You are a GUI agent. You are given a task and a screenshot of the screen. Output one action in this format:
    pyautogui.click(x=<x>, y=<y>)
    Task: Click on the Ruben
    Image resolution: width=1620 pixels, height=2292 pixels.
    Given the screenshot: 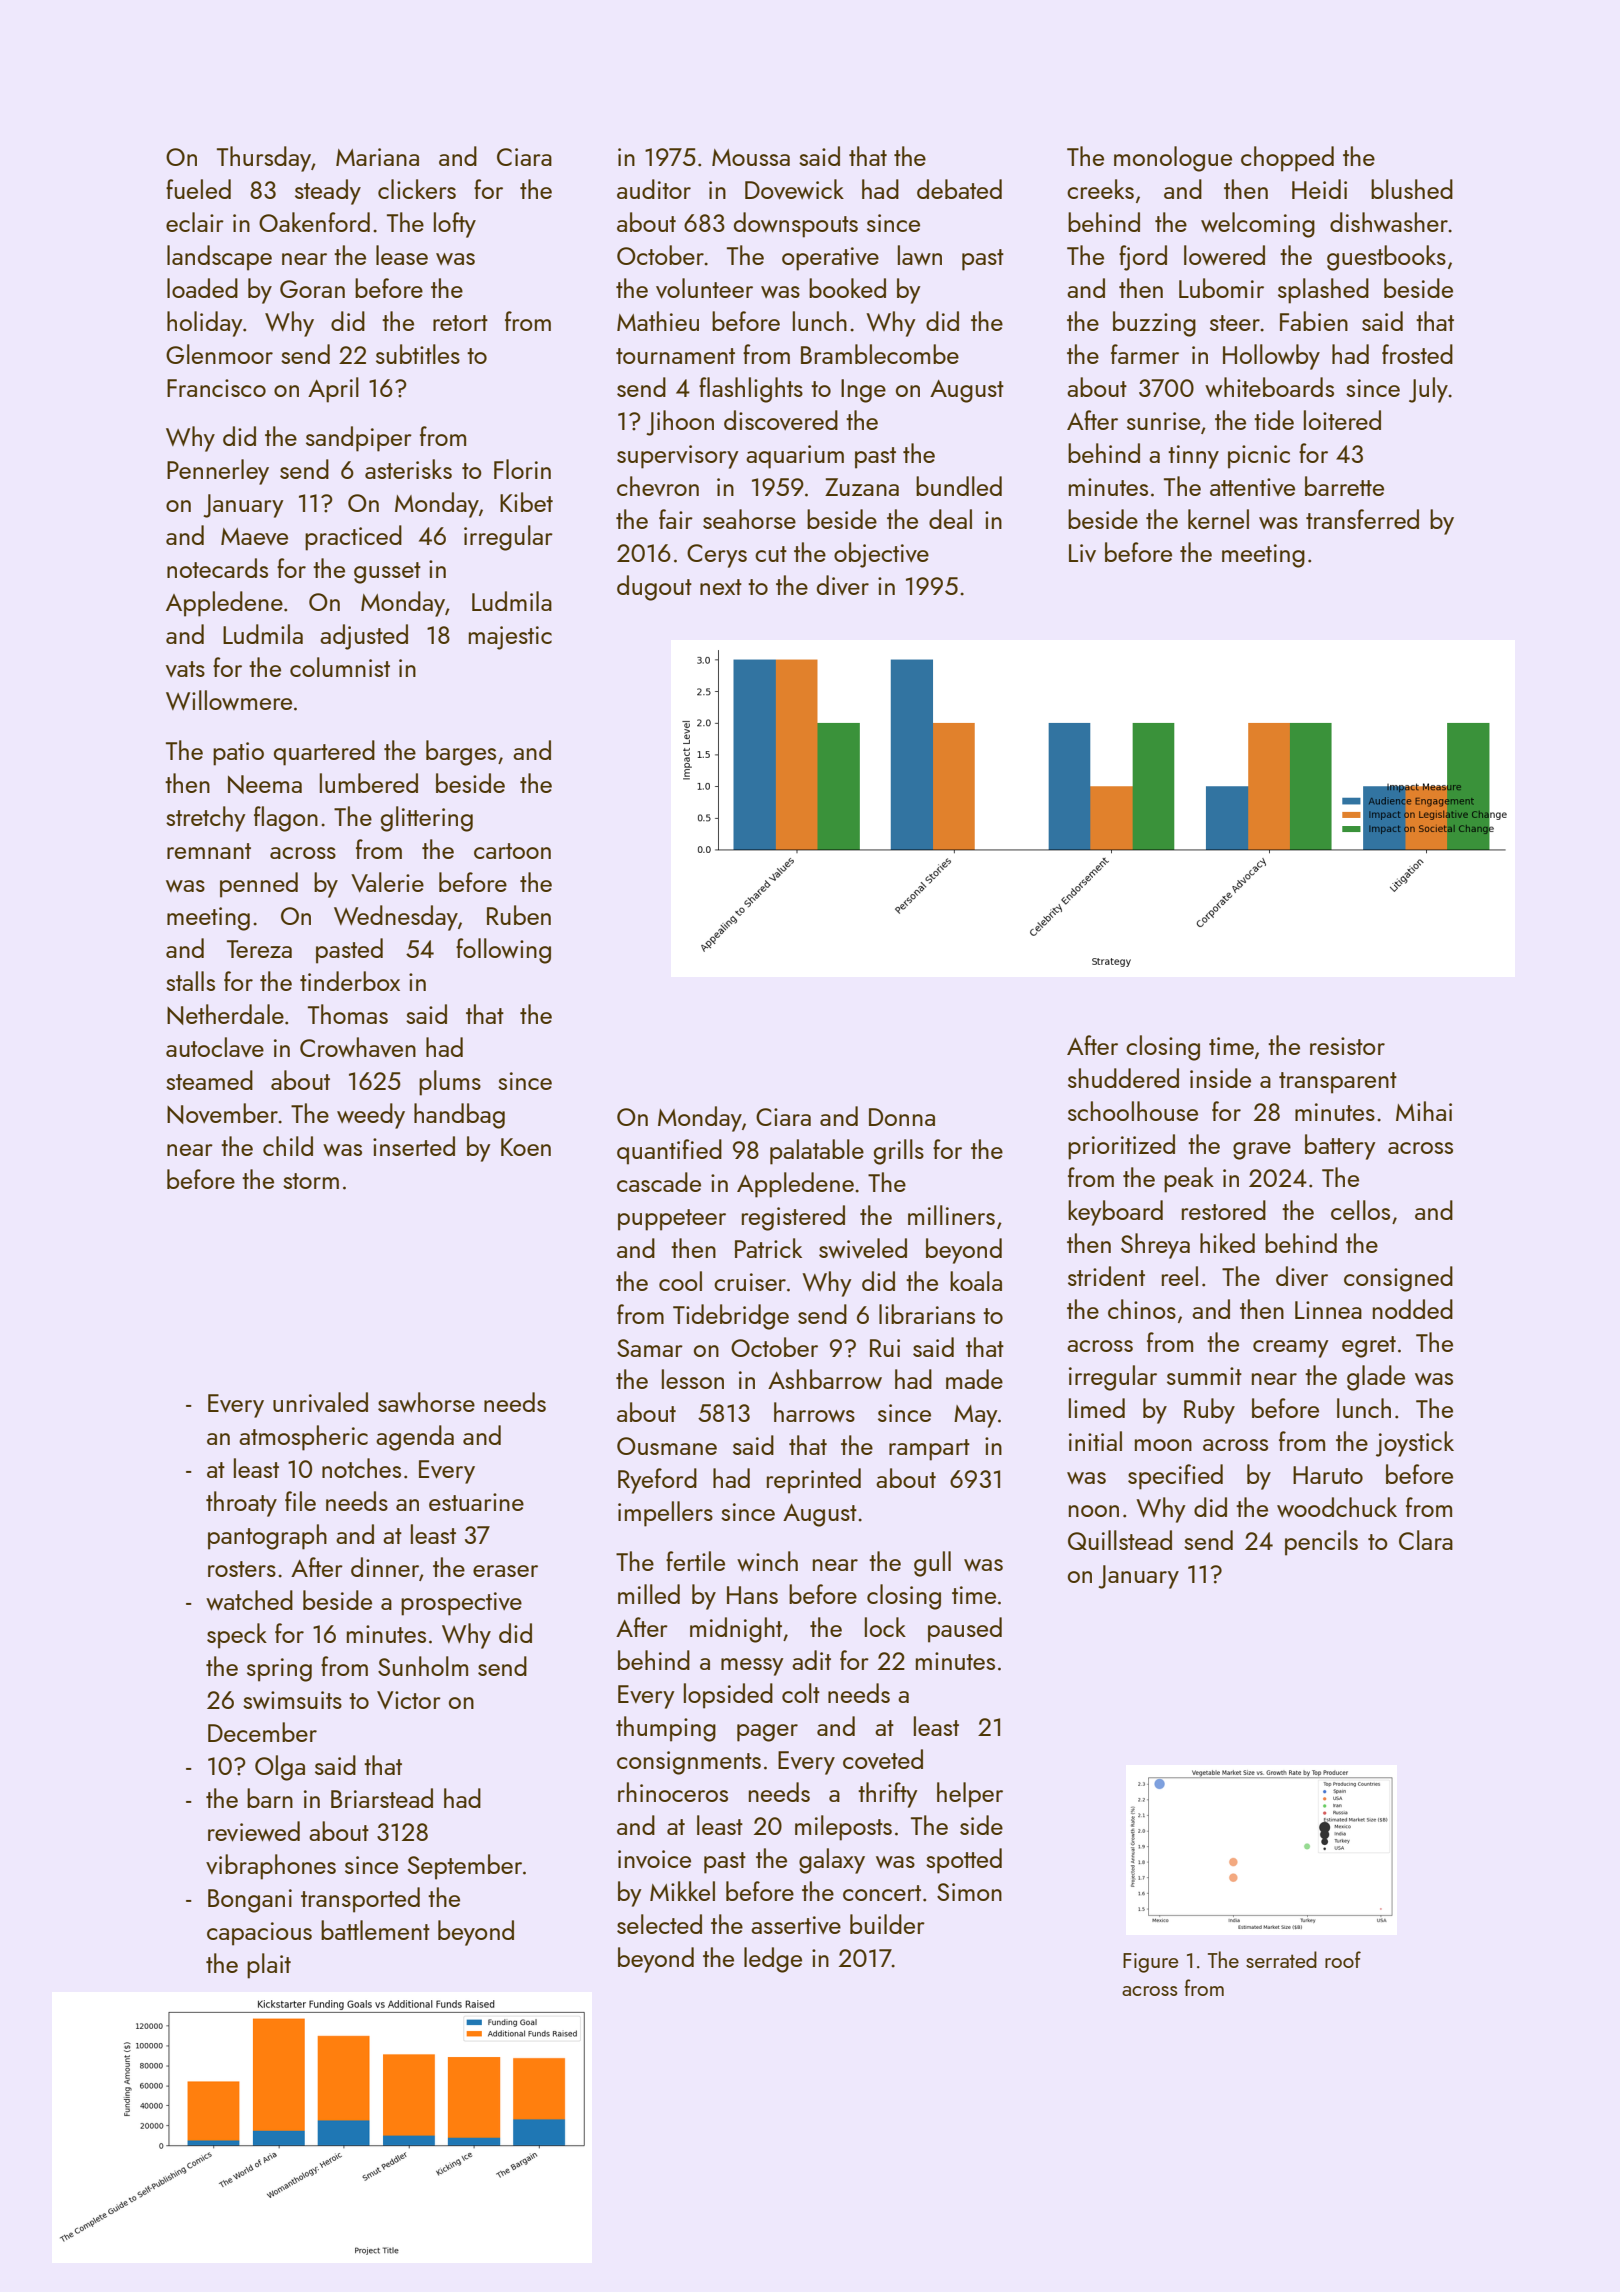 What is the action you would take?
    pyautogui.click(x=519, y=915)
